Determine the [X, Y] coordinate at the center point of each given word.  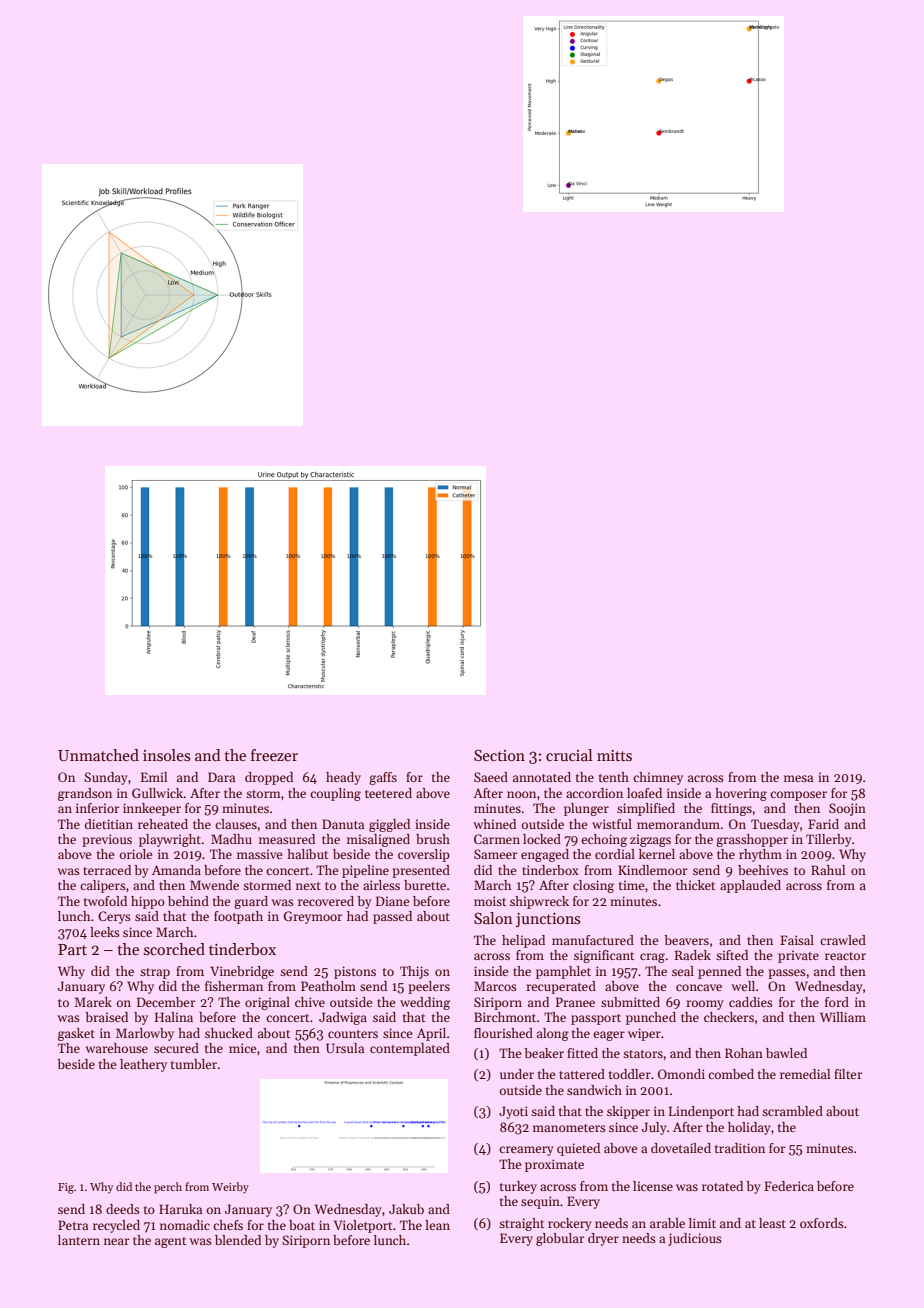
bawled [786, 1053]
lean [437, 1225]
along [553, 1034]
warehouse [116, 1048]
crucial [569, 755]
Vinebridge [242, 972]
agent [170, 1242]
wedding [425, 1003]
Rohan [744, 1053]
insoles [167, 755]
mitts [614, 755]
